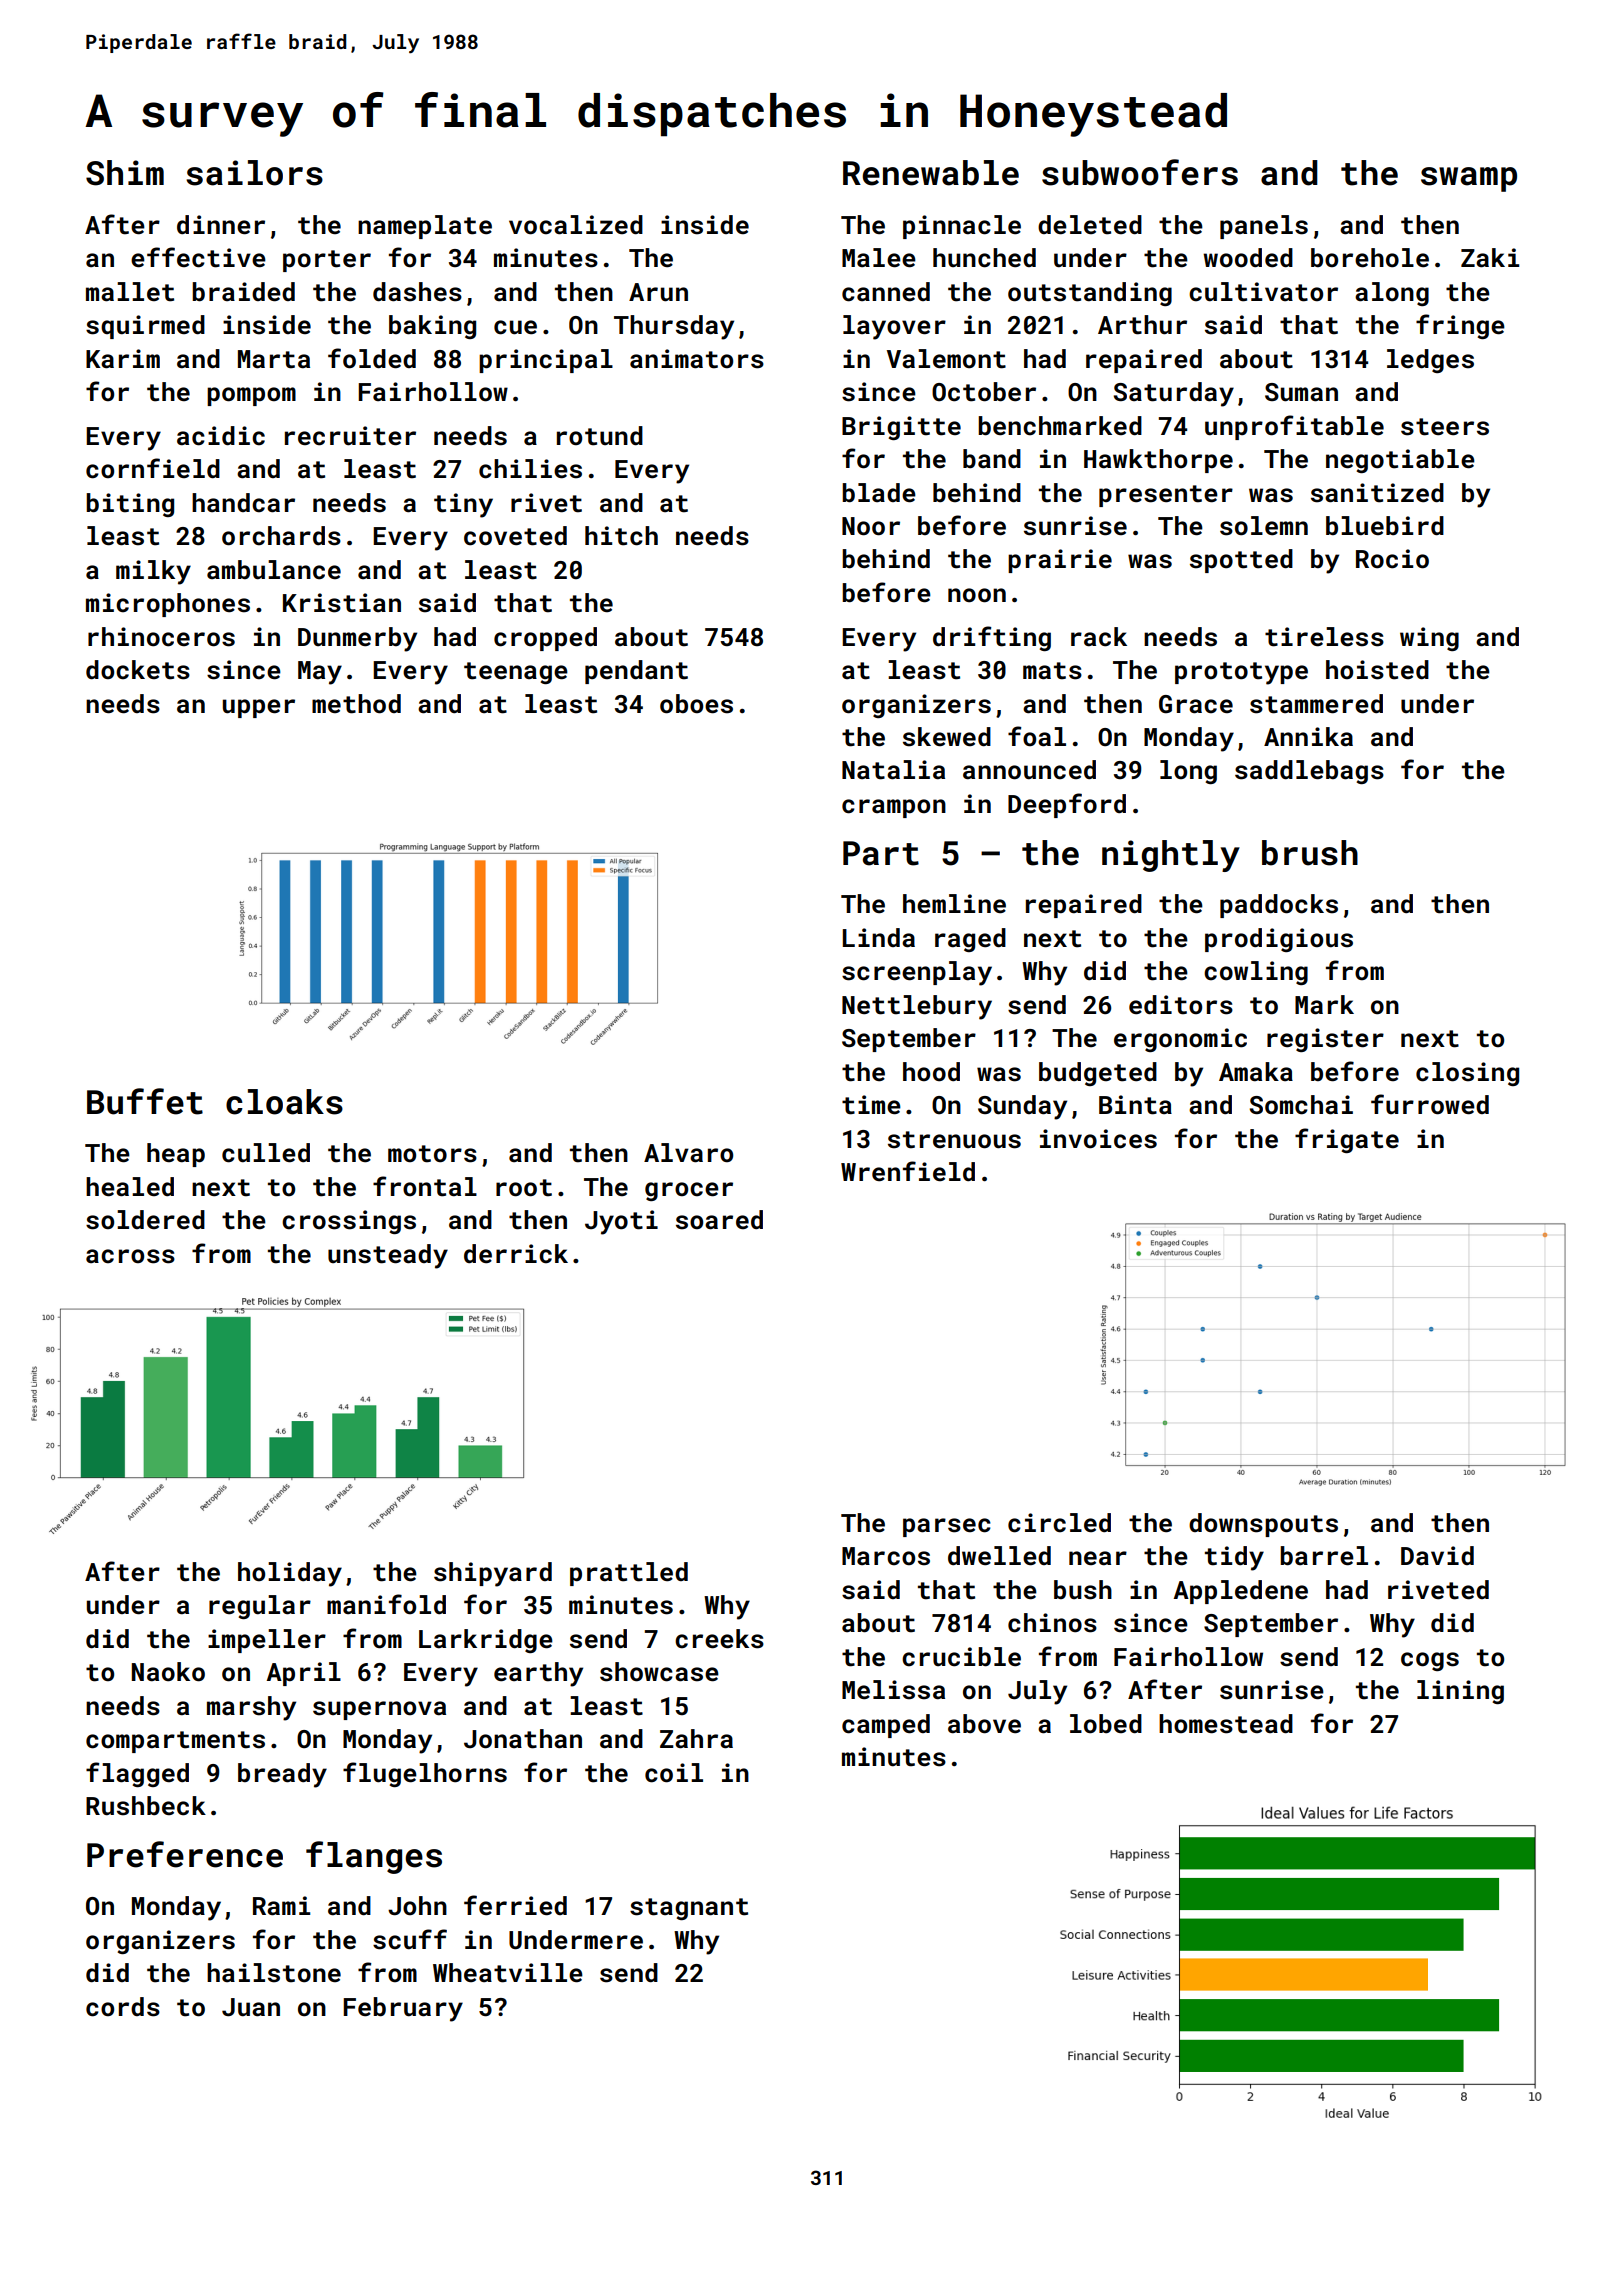  What do you see at coordinates (259, 708) in the screenshot?
I see `upper` at bounding box center [259, 708].
